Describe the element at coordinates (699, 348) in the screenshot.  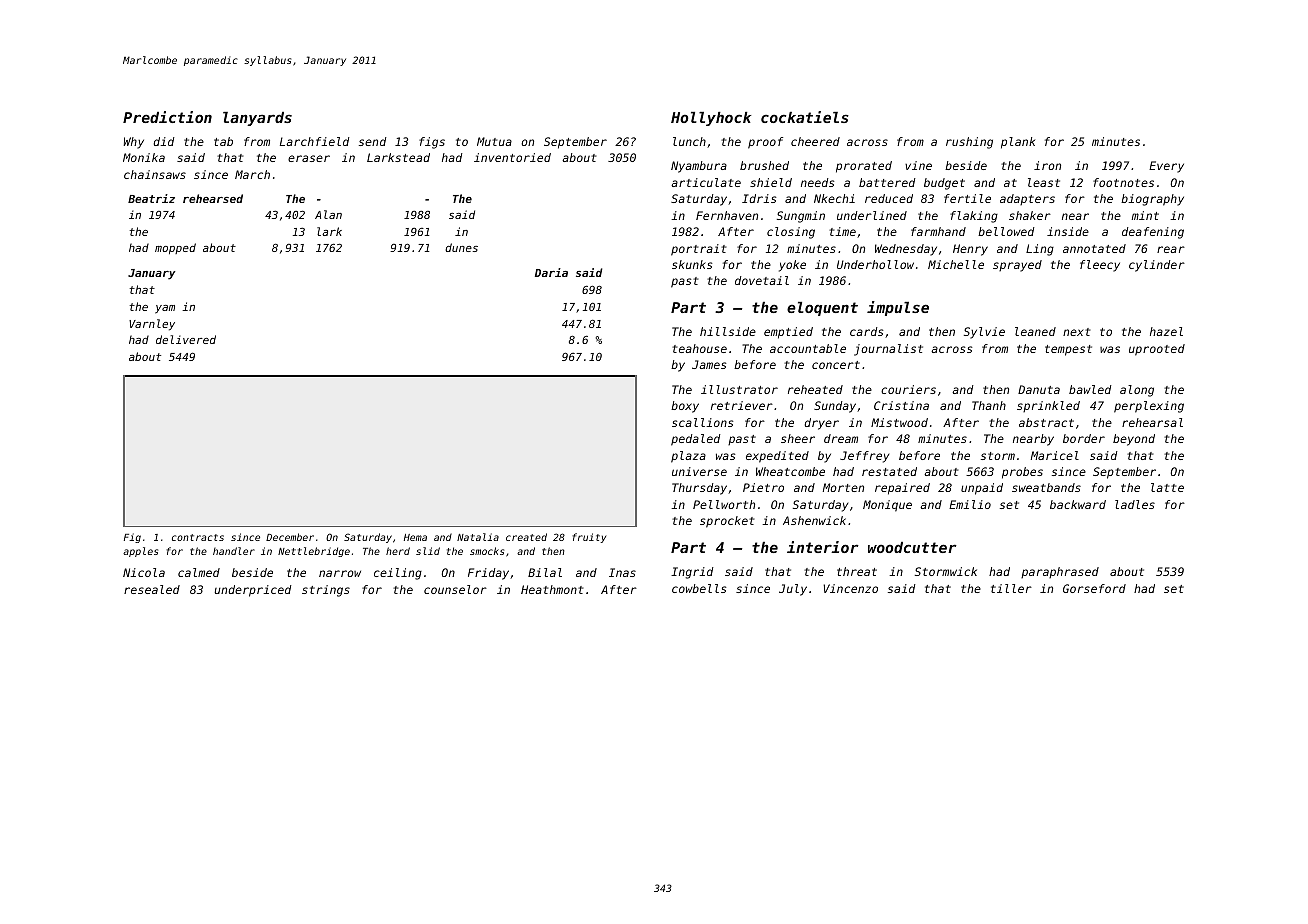
I see `teahouse` at that location.
